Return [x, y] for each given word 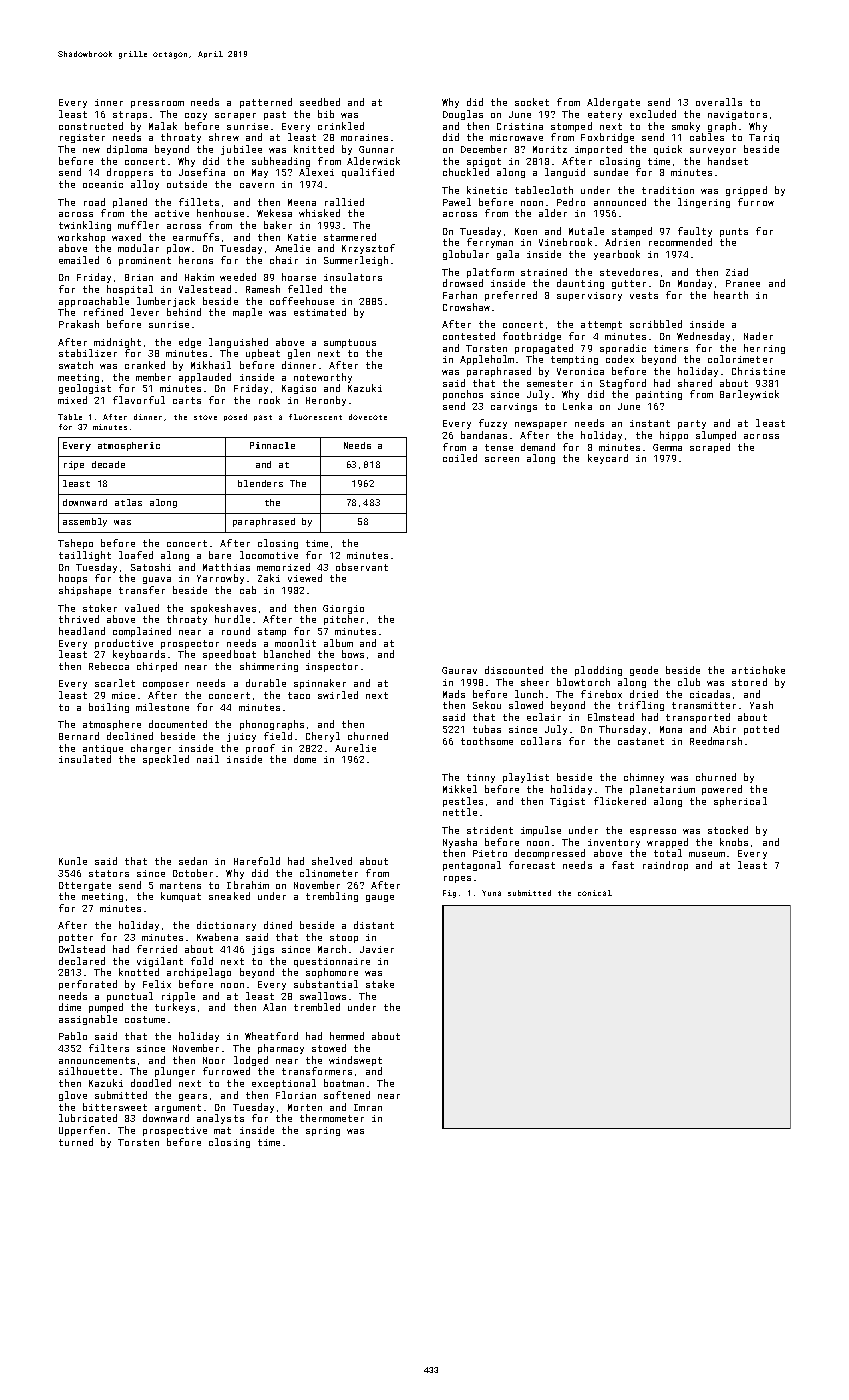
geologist [85, 389]
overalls [719, 102]
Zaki [269, 578]
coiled [460, 458]
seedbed [320, 102]
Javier [377, 949]
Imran [368, 1107]
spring [323, 1131]
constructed [91, 126]
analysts [220, 1119]
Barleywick [749, 395]
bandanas [484, 435]
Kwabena [217, 937]
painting [659, 395]
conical [595, 893]
